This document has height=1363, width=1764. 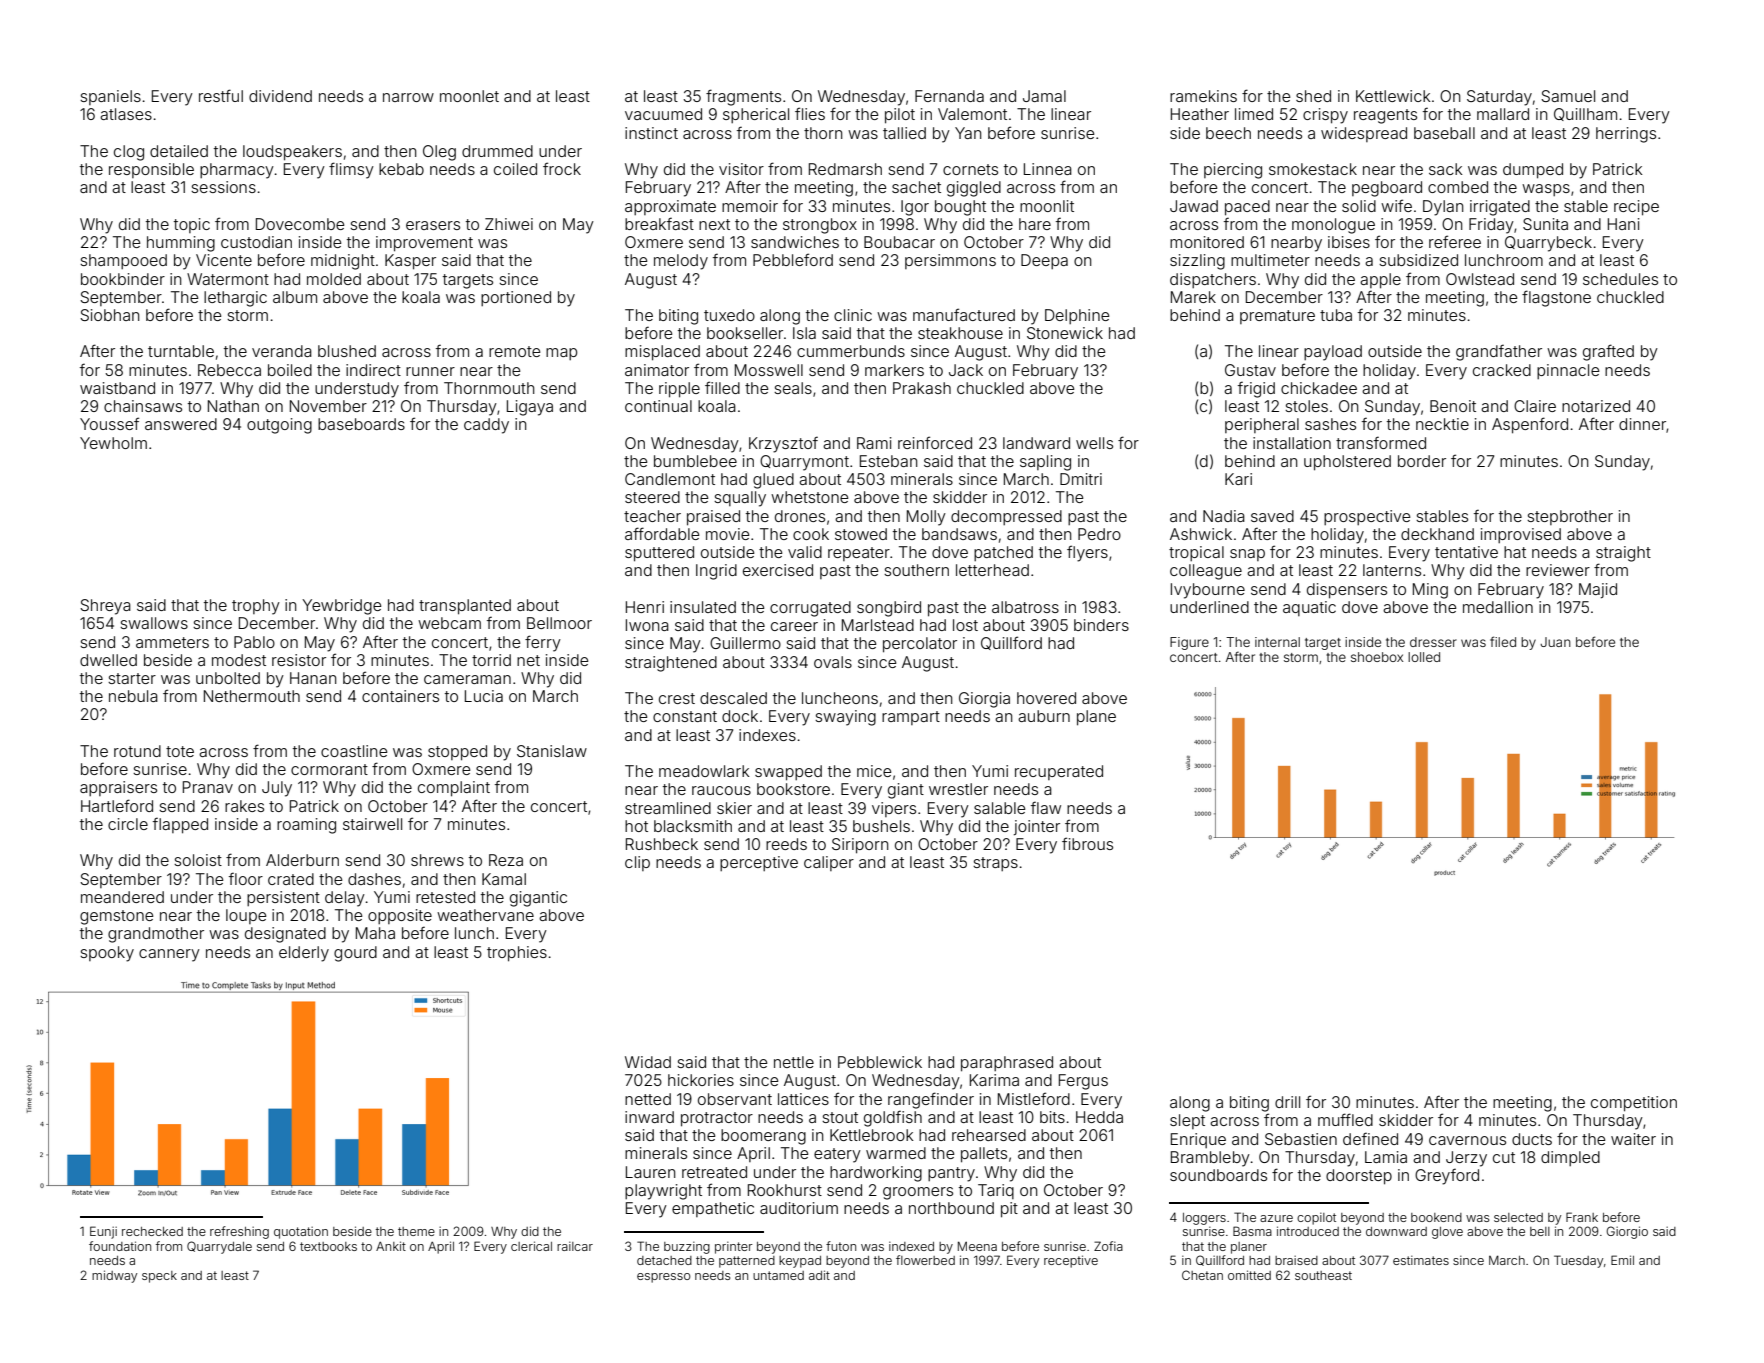 What do you see at coordinates (741, 169) in the document?
I see `visitor` at bounding box center [741, 169].
